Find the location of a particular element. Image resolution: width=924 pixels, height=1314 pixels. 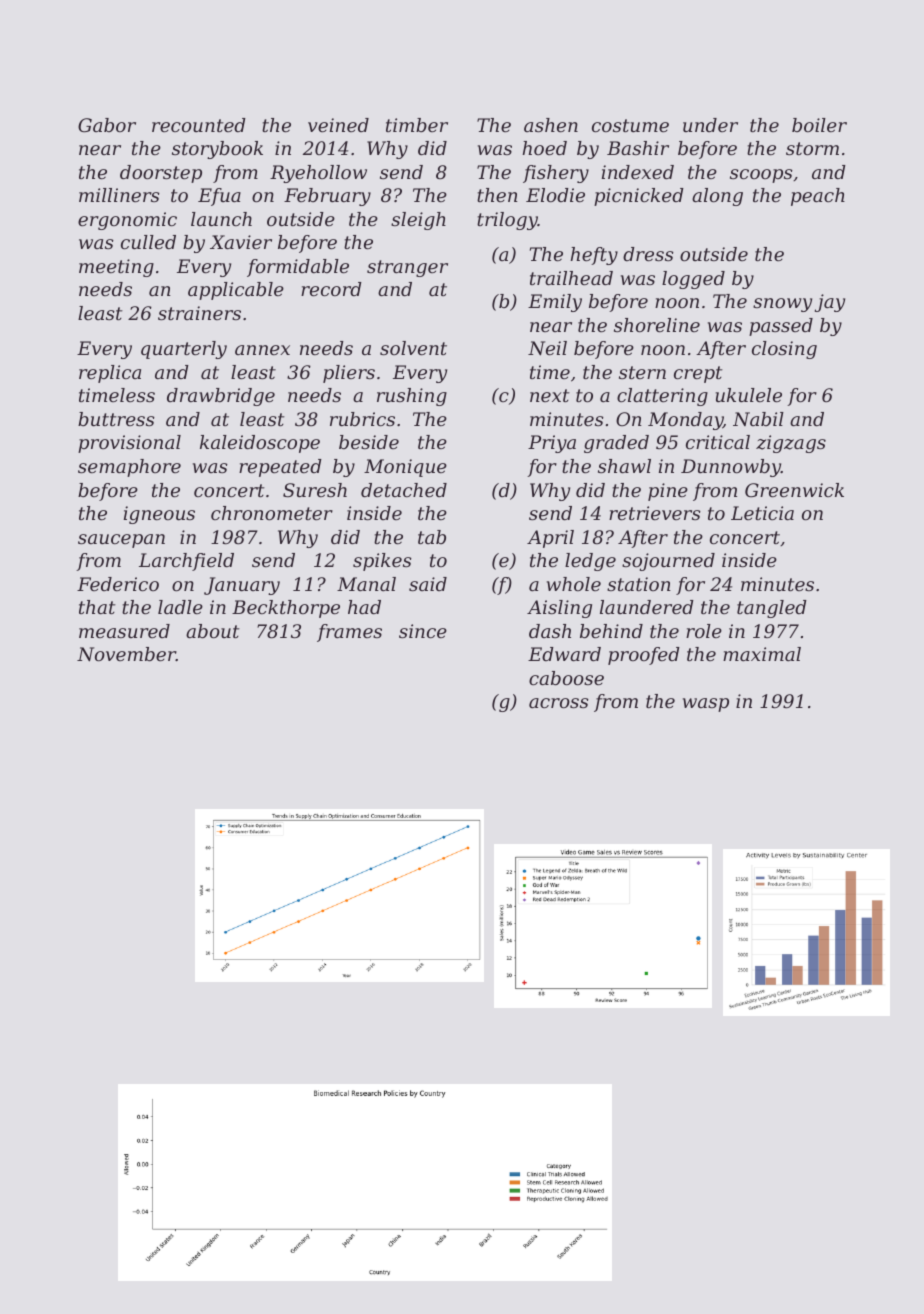

measured is located at coordinates (124, 631).
